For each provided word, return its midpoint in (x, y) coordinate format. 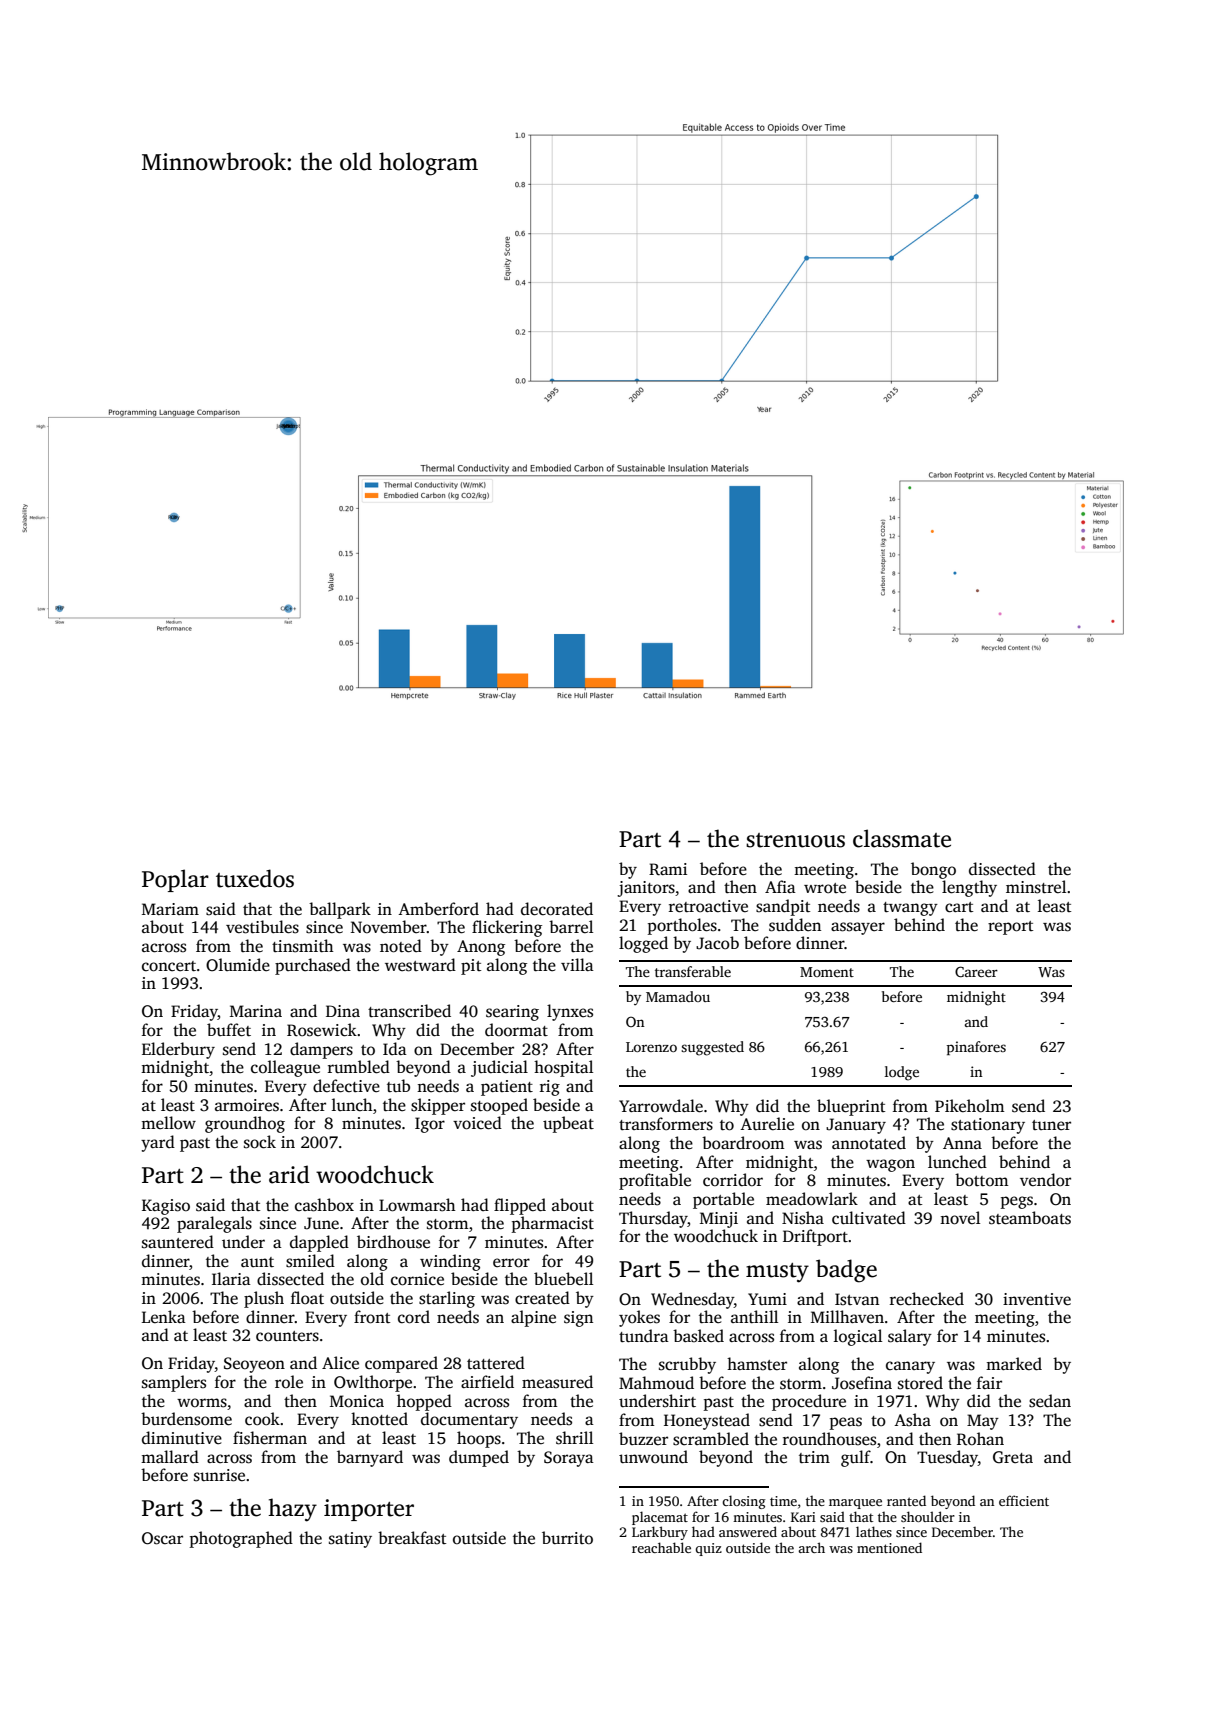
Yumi (767, 1299)
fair (989, 1382)
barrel (571, 926)
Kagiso (166, 1207)
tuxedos (255, 878)
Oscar (162, 1538)
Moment (827, 972)
